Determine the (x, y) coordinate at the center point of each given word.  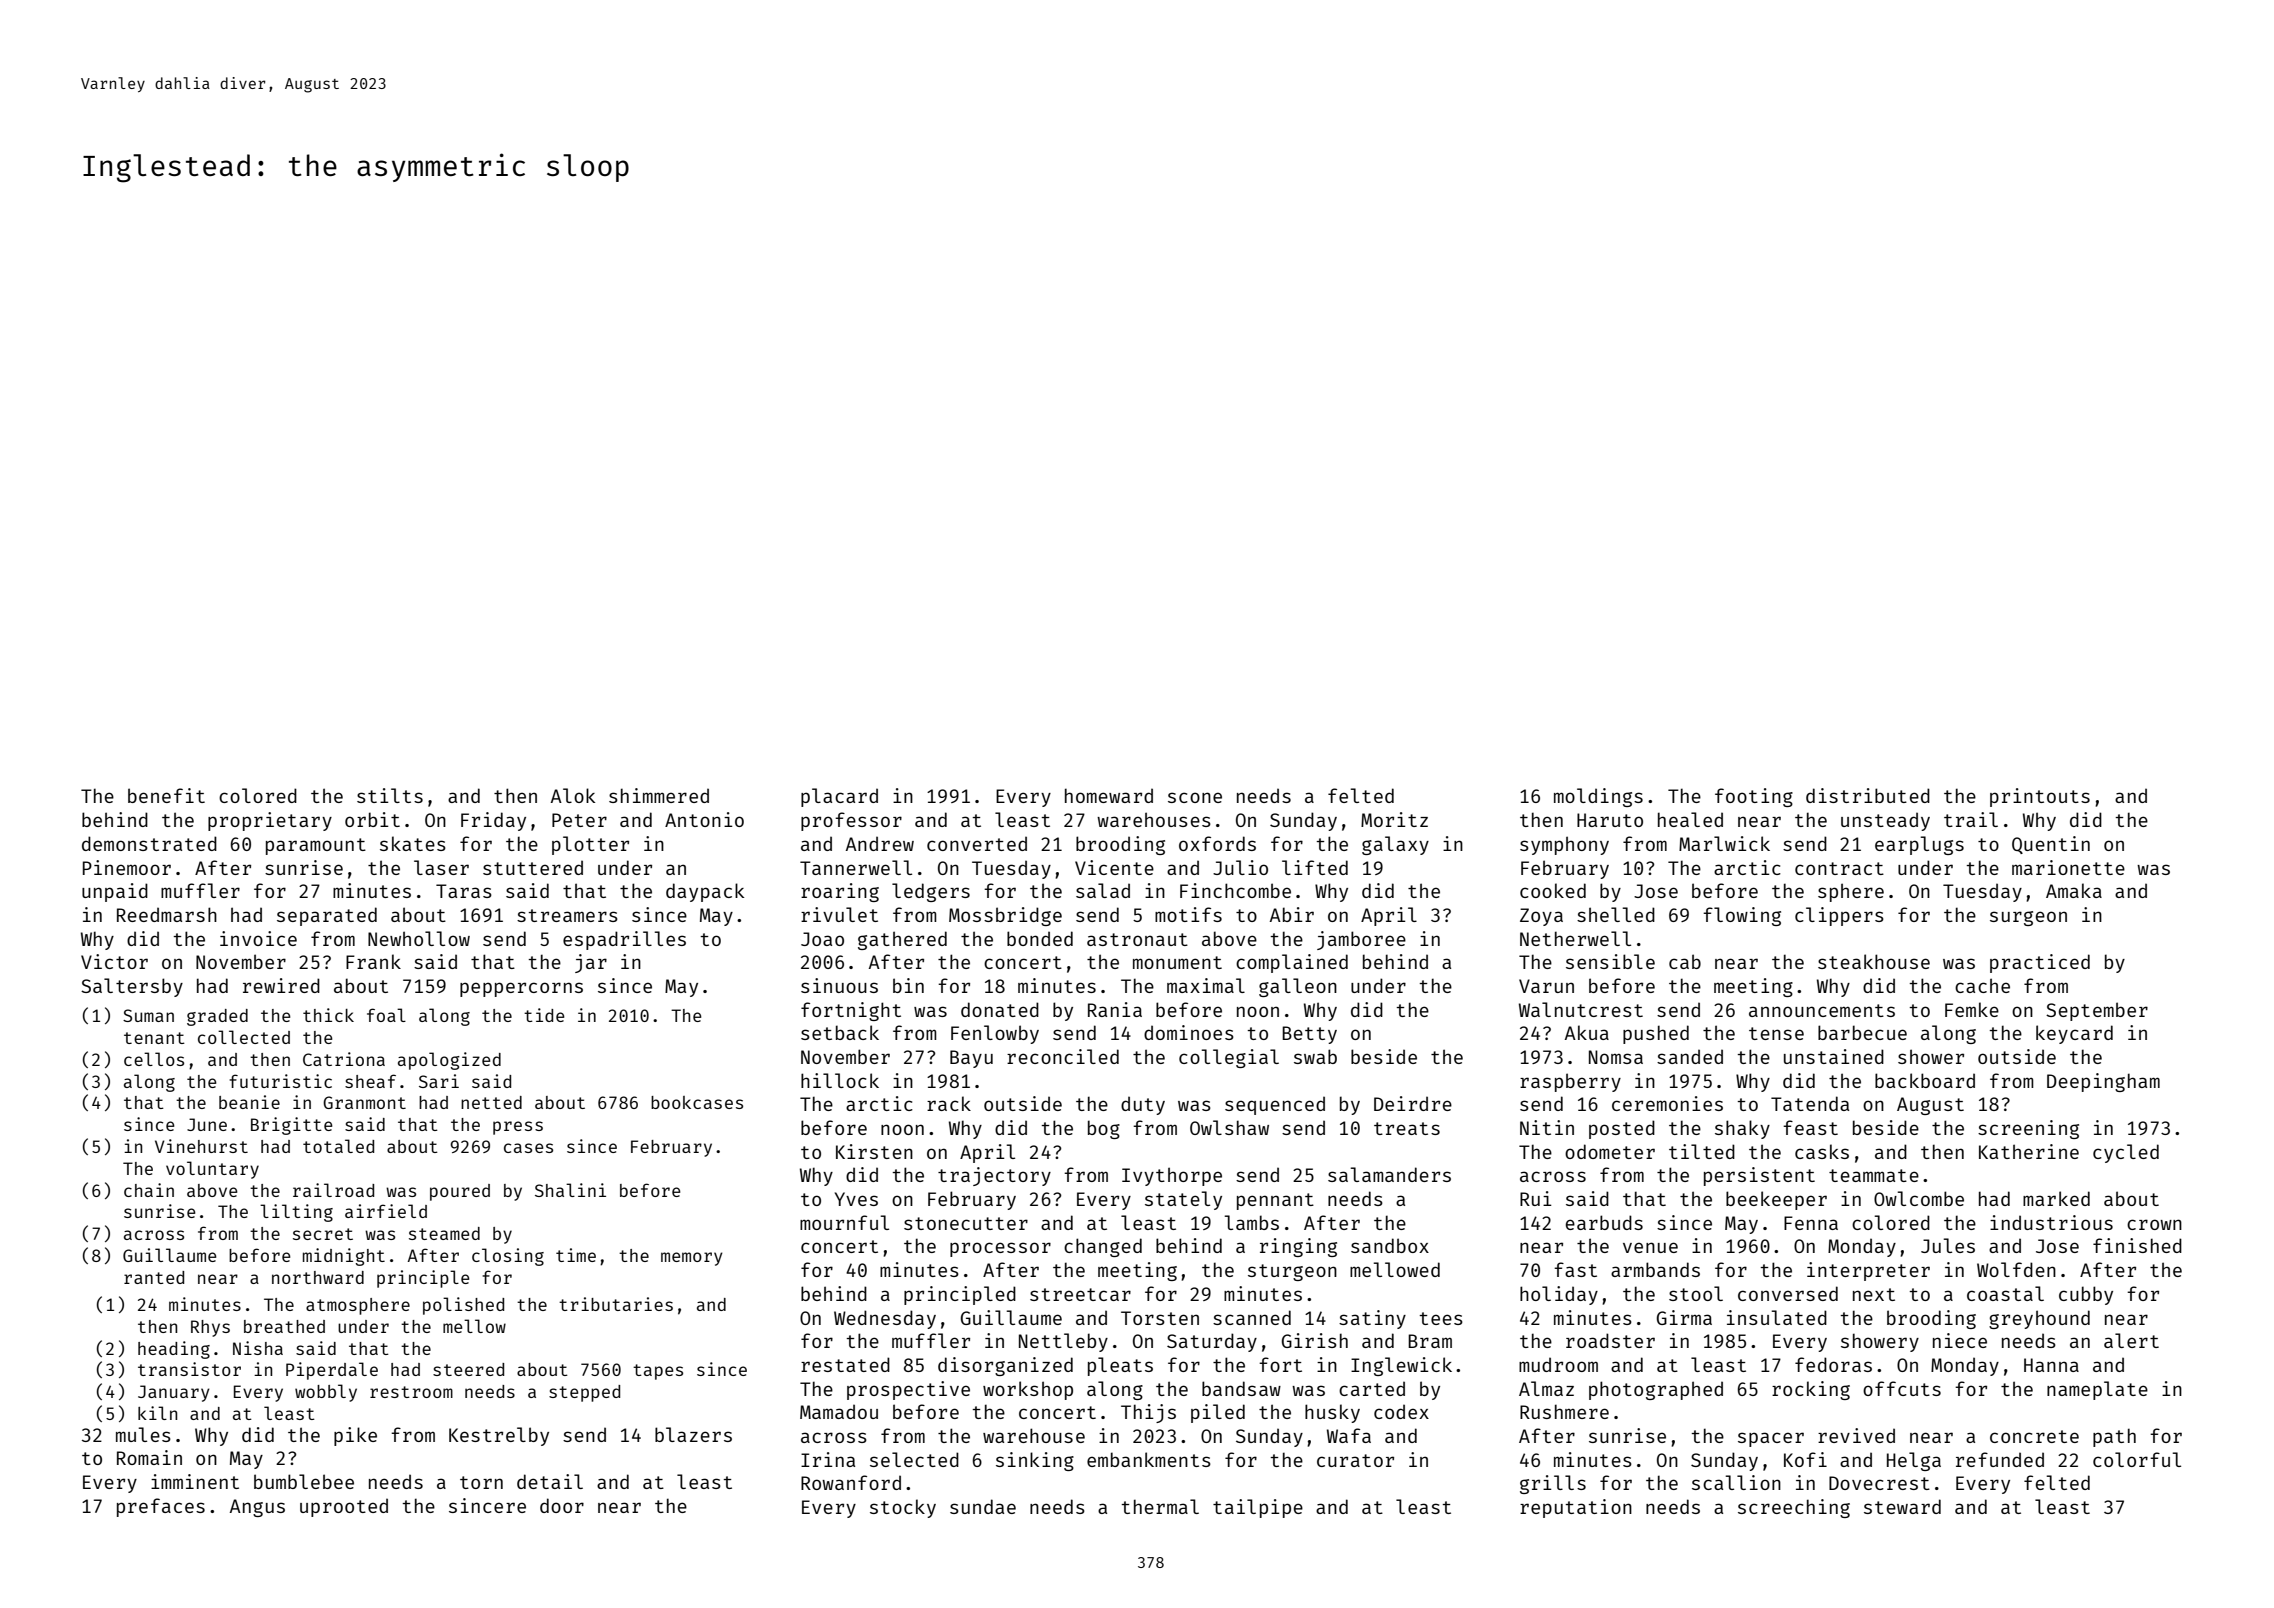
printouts (2040, 797)
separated (327, 916)
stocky (903, 1508)
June (207, 1124)
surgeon (2028, 918)
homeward (1109, 795)
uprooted (344, 1507)
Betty (1309, 1035)
